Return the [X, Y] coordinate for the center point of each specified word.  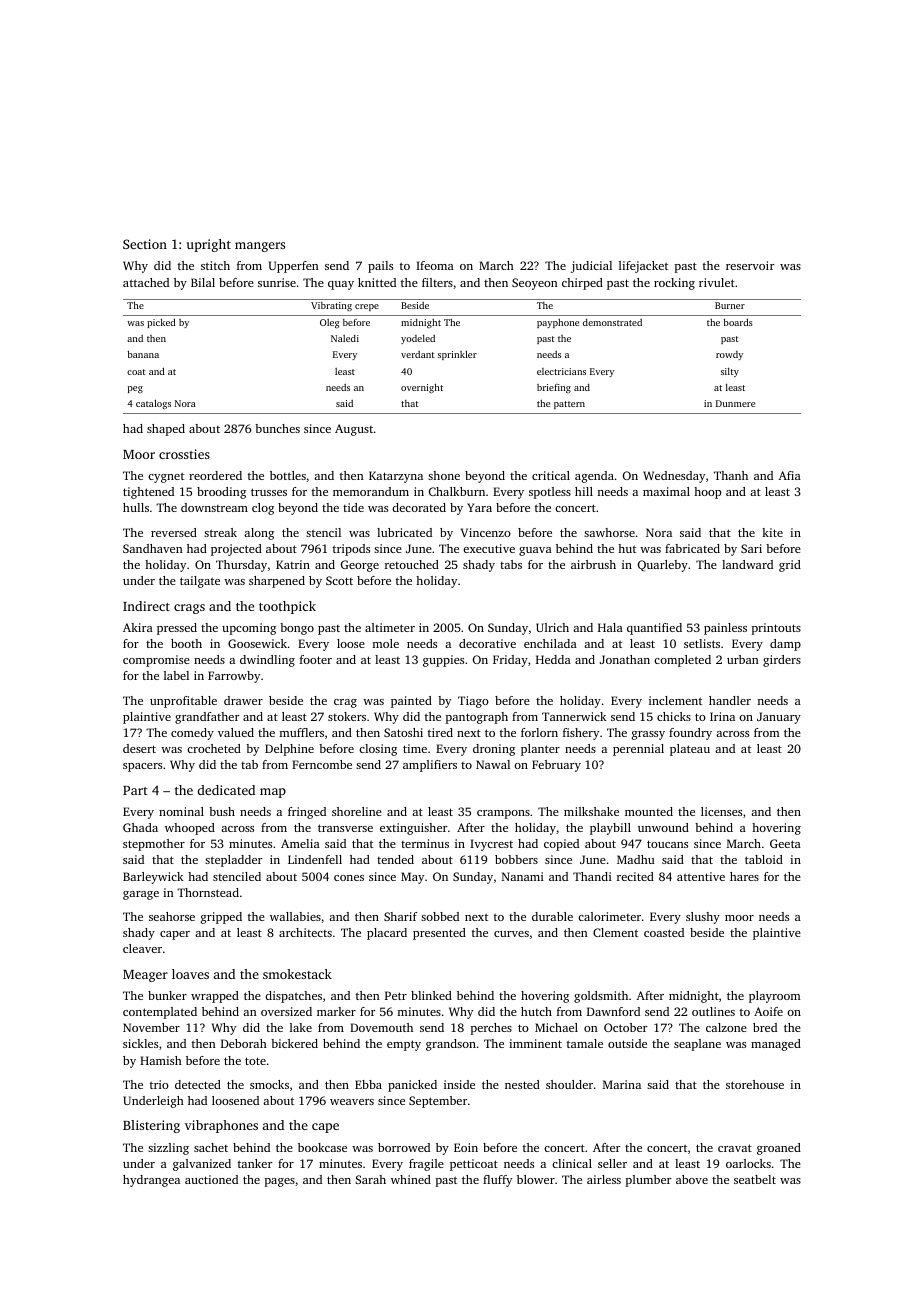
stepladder [233, 861]
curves [511, 934]
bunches [277, 428]
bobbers [516, 859]
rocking [674, 284]
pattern [569, 405]
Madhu [636, 859]
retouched [412, 564]
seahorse [172, 916]
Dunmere [735, 403]
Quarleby [663, 566]
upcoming [249, 629]
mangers [260, 247]
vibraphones [221, 1126]
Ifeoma [435, 265]
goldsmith [601, 997]
